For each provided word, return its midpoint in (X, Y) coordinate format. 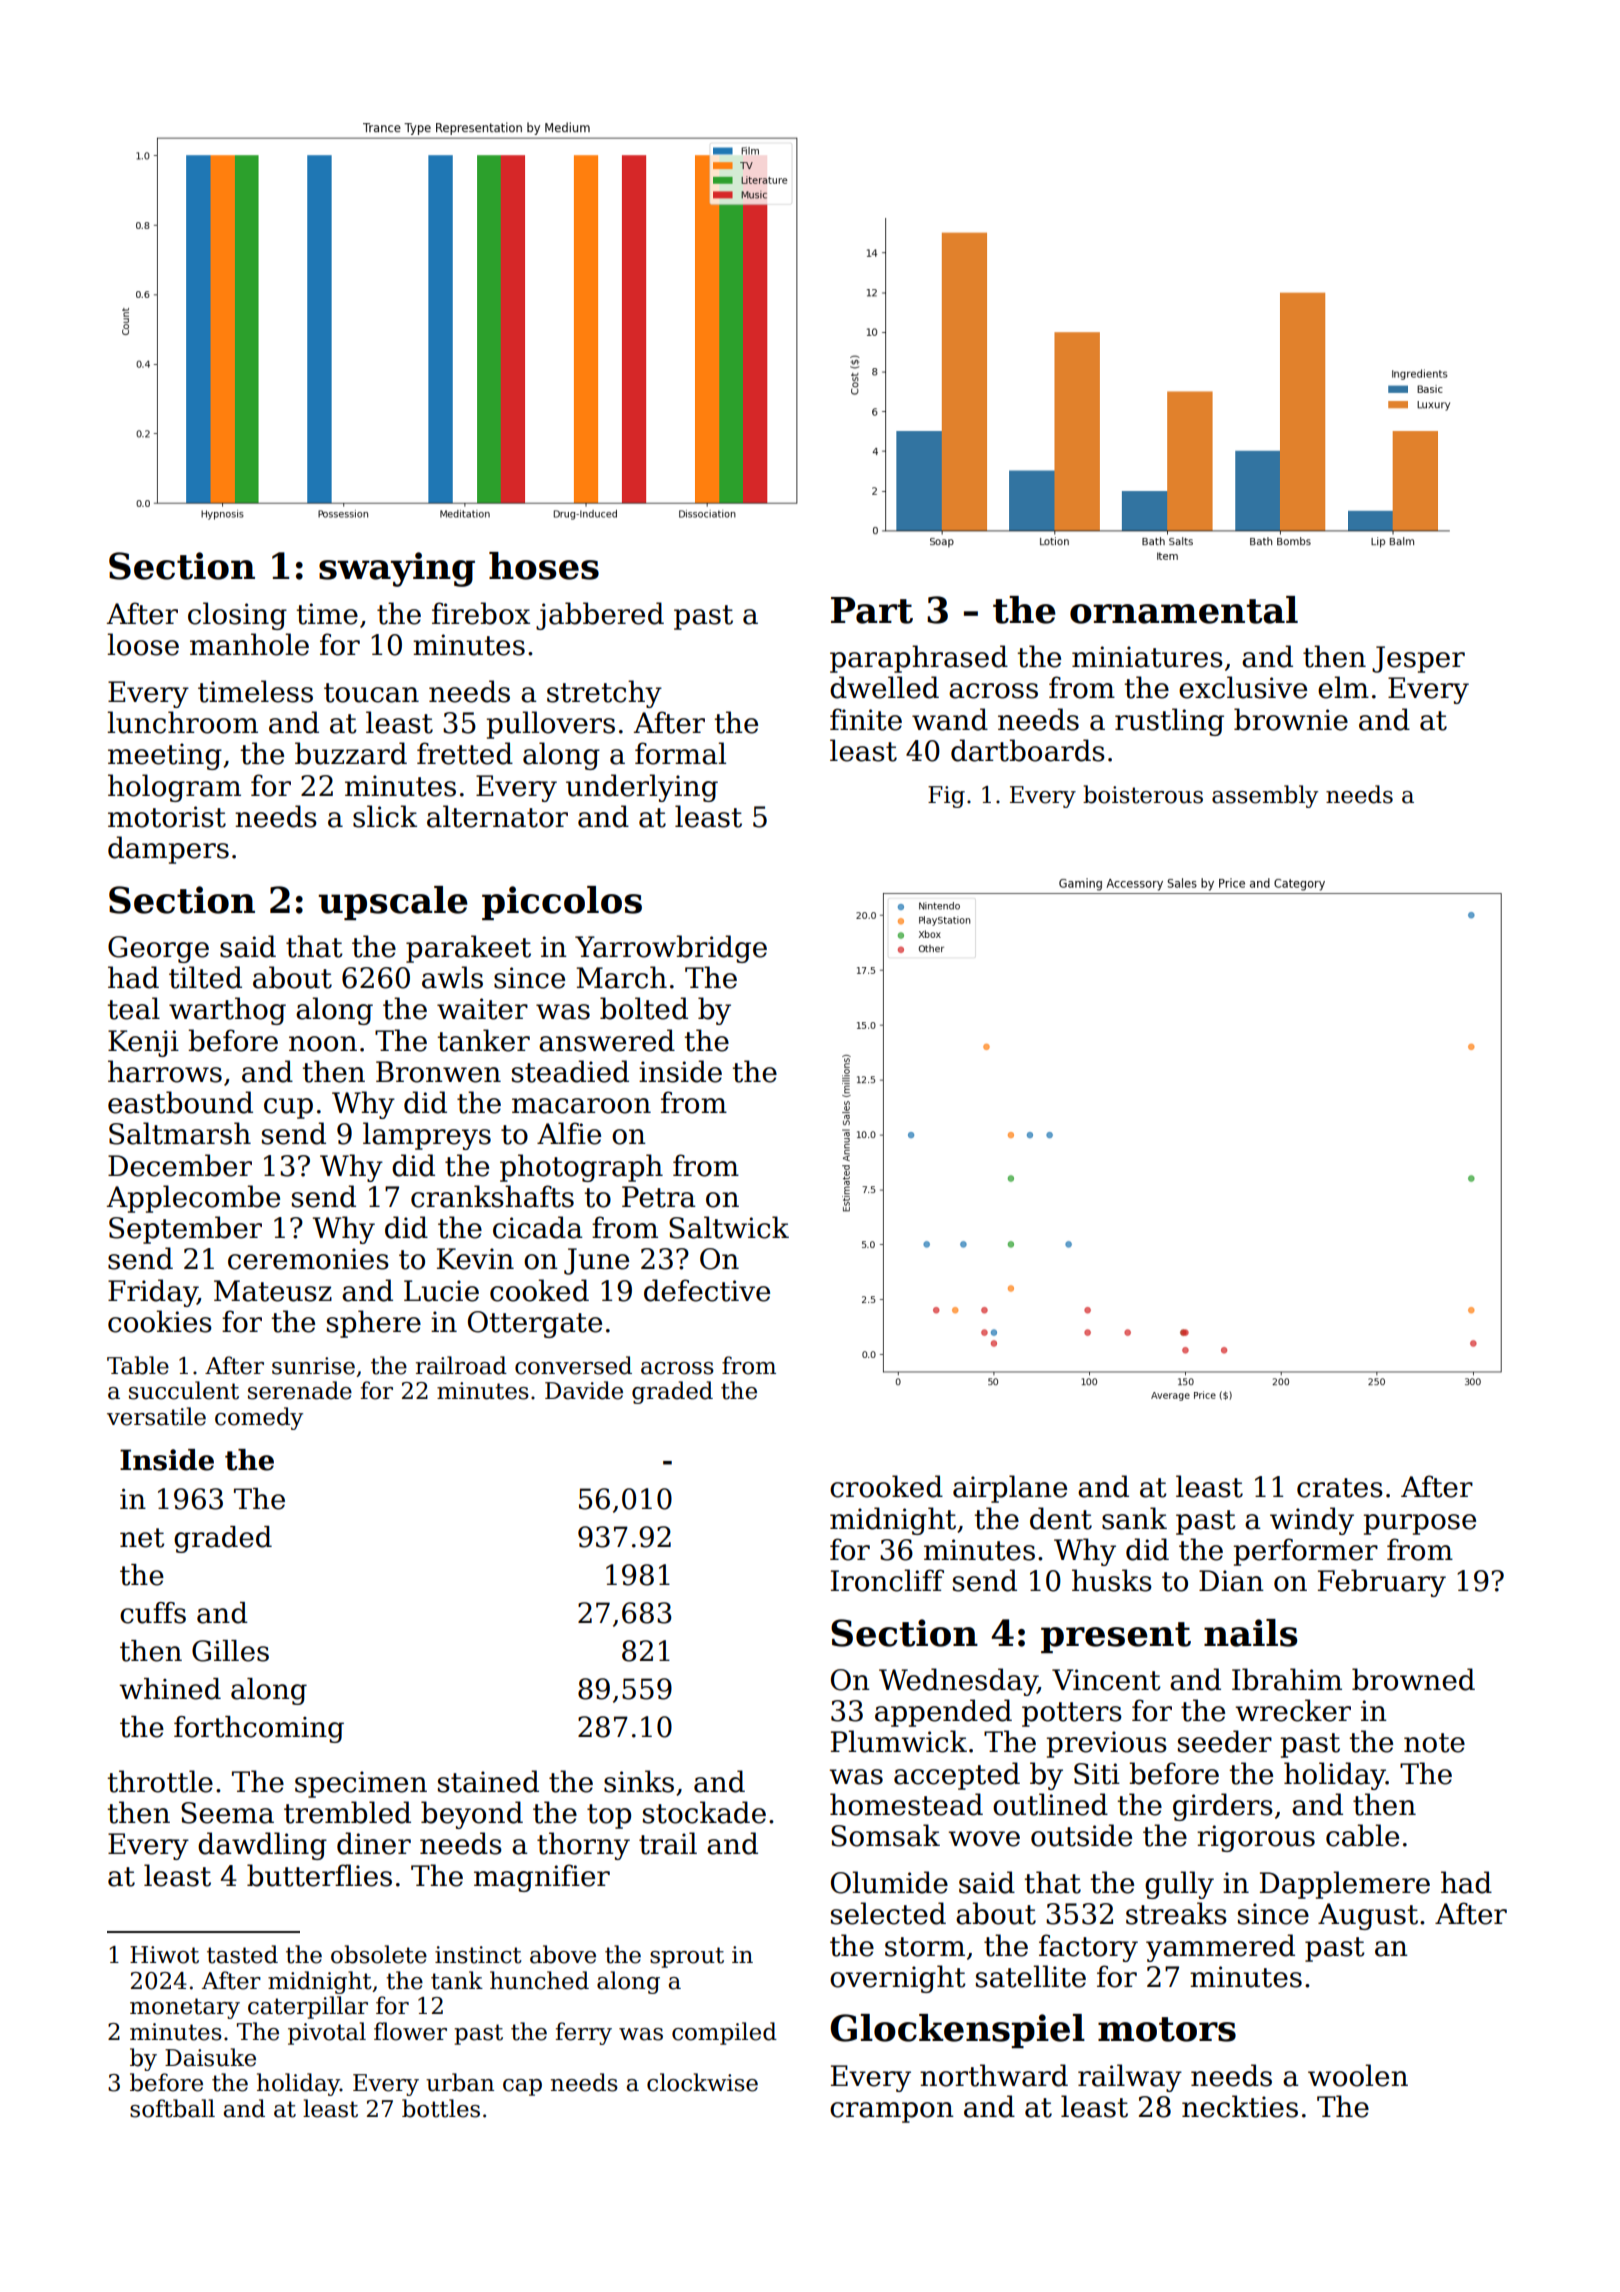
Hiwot (164, 1955)
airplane (1010, 1489)
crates (1340, 1488)
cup (288, 1108)
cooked (539, 1290)
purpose (1419, 1524)
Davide (584, 1390)
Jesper (1418, 659)
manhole (249, 644)
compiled (724, 2033)
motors (1167, 2029)
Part (872, 610)
